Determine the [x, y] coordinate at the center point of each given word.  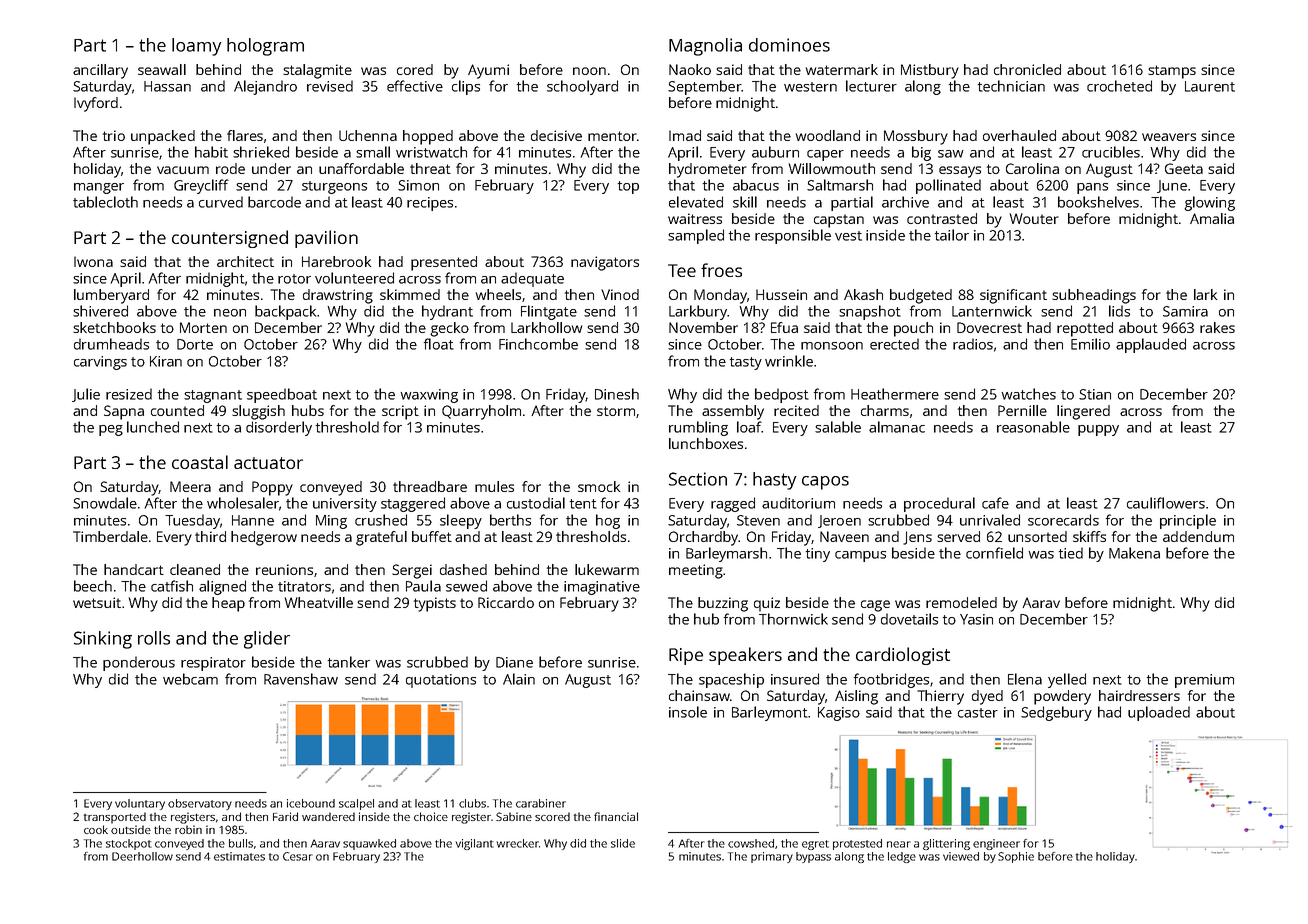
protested [857, 844]
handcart [134, 569]
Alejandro [265, 87]
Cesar [298, 856]
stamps [1172, 72]
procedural [939, 504]
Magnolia [705, 47]
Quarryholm [481, 412]
